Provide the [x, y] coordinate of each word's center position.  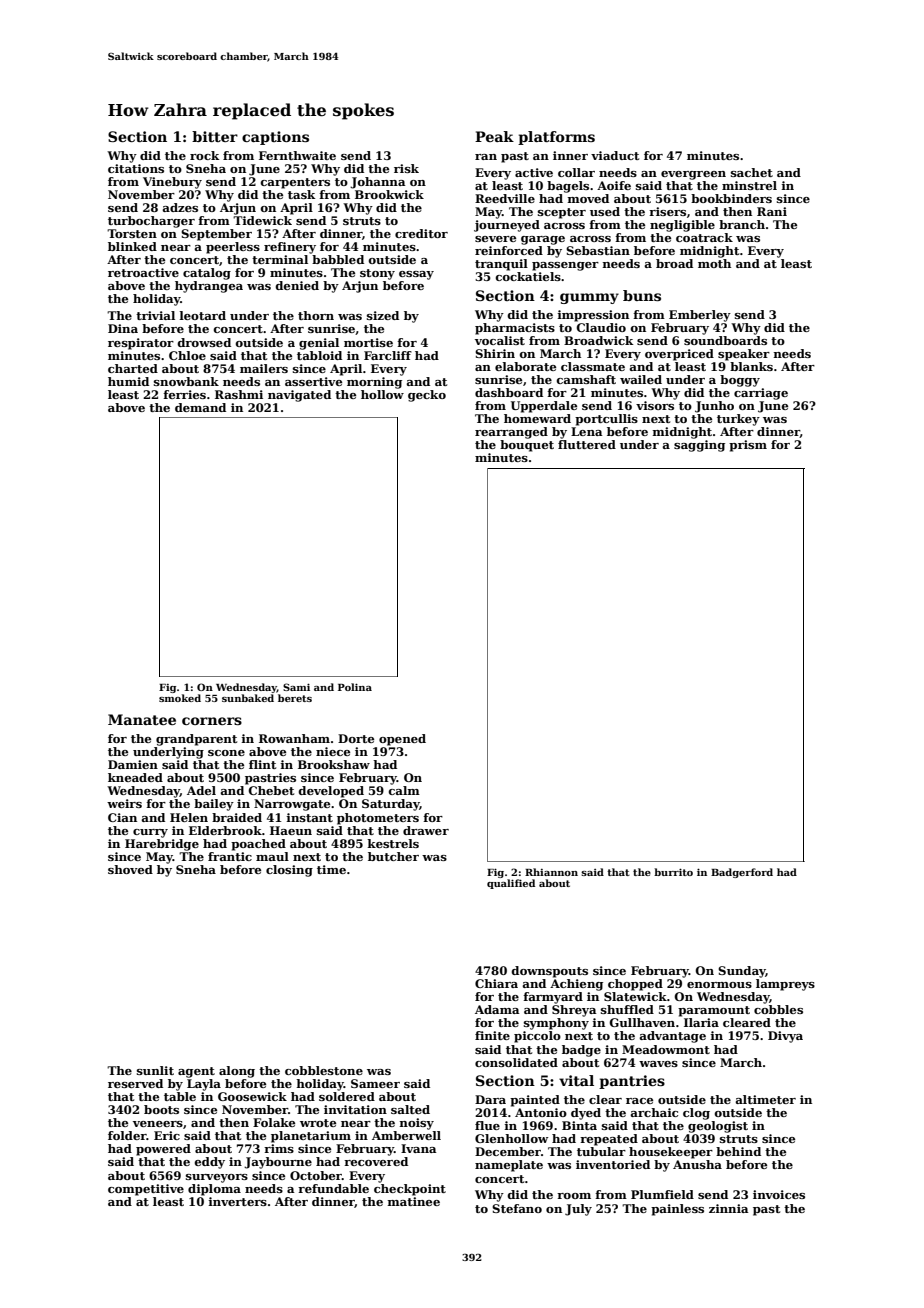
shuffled [627, 1009]
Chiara [496, 983]
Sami [296, 687]
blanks [751, 366]
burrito [673, 872]
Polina [355, 687]
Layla [204, 1085]
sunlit [155, 1070]
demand [200, 407]
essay [416, 275]
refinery [290, 248]
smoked [180, 698]
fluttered [587, 444]
